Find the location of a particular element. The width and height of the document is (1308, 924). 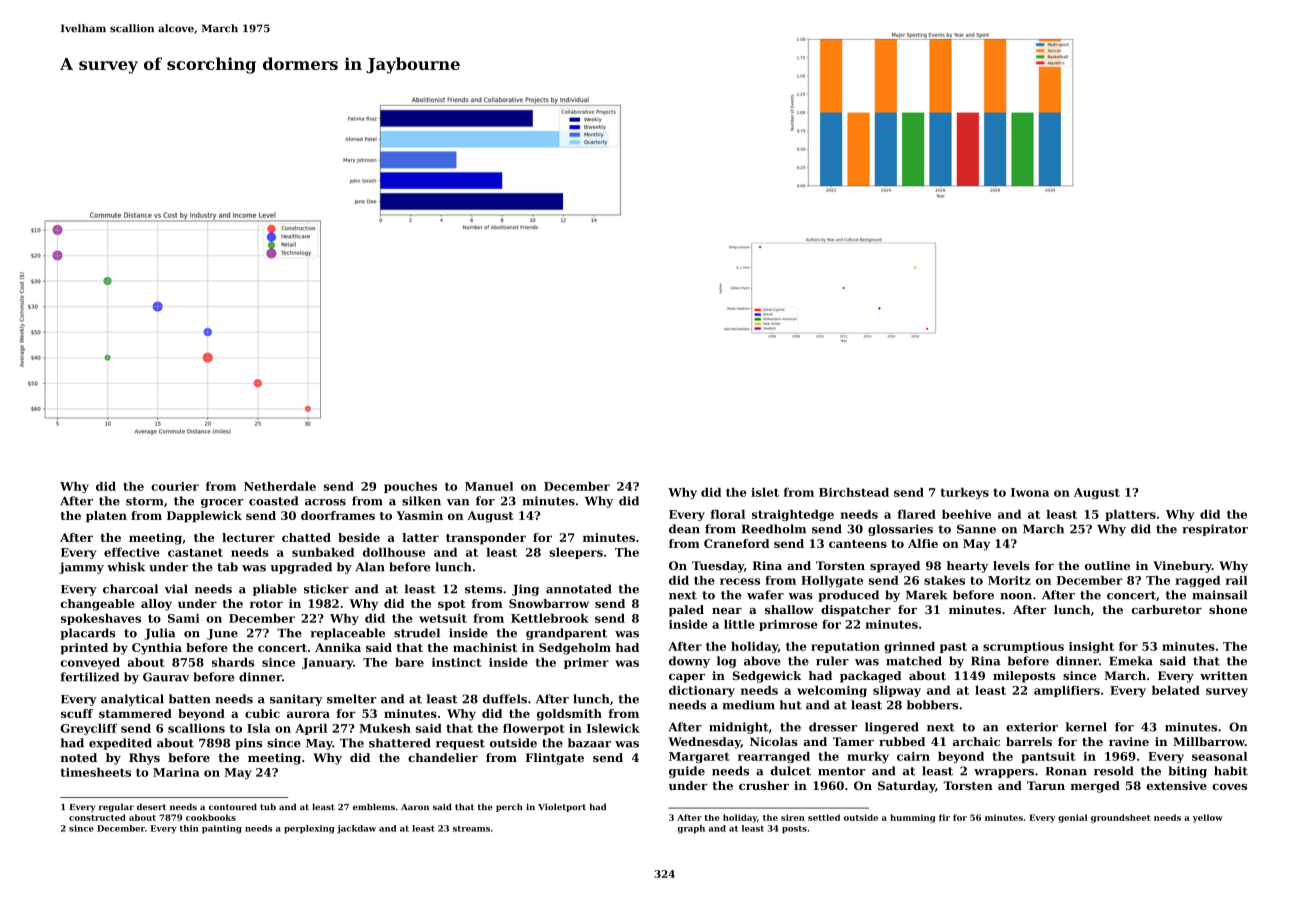

above is located at coordinates (762, 661).
